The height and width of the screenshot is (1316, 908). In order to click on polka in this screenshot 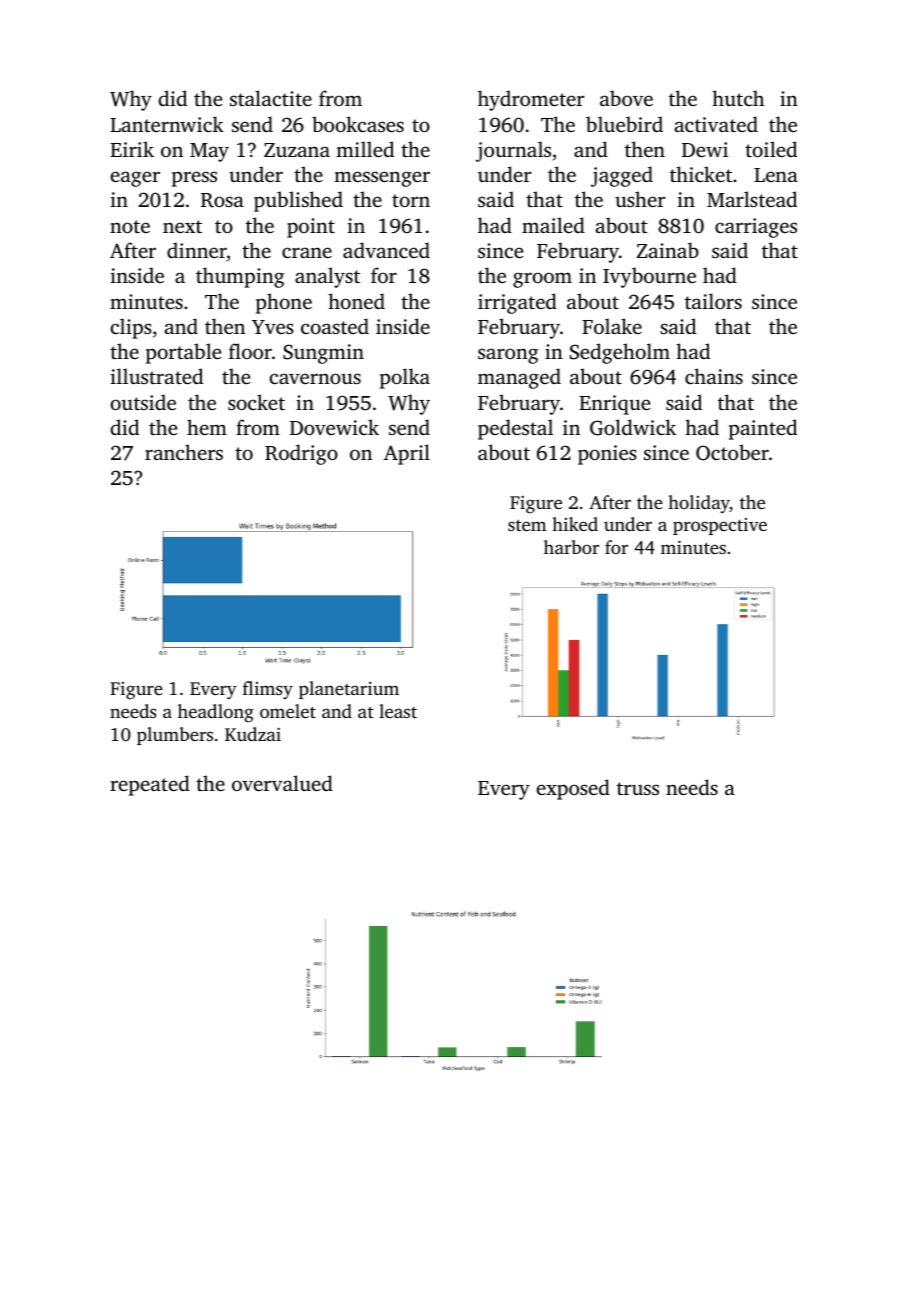, I will do `click(405, 378)`.
